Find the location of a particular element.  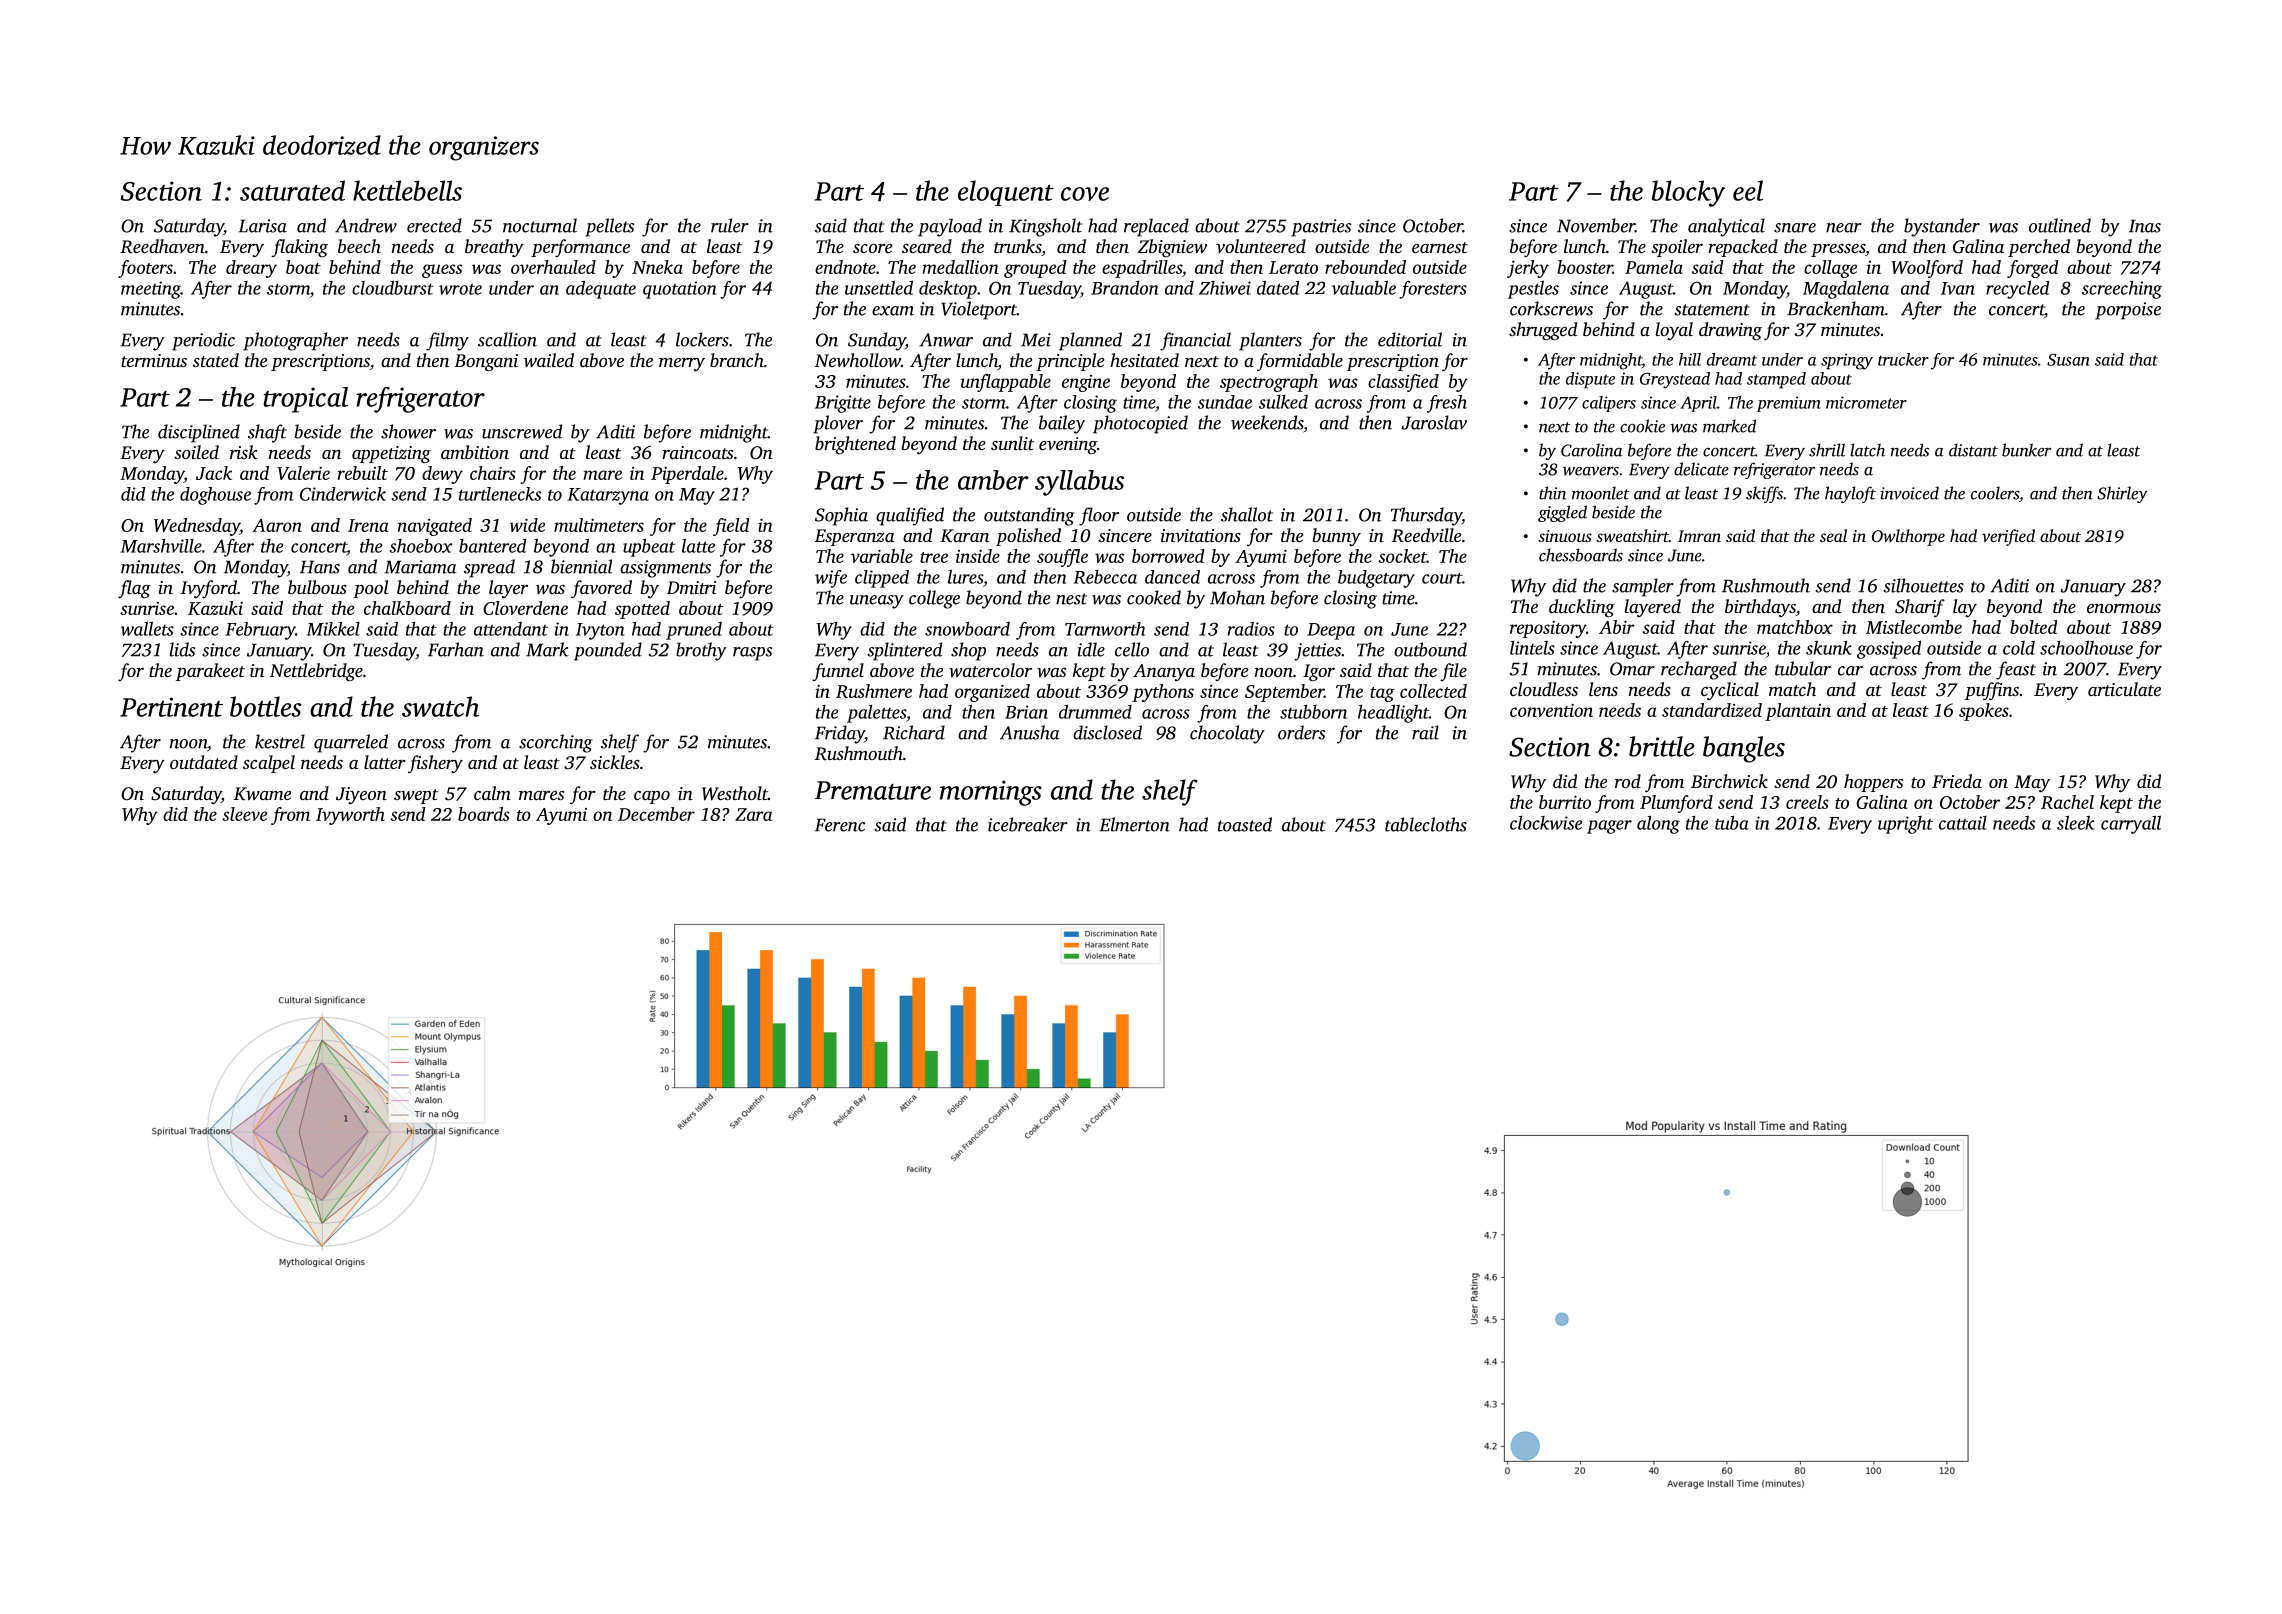

Omar is located at coordinates (1632, 669).
